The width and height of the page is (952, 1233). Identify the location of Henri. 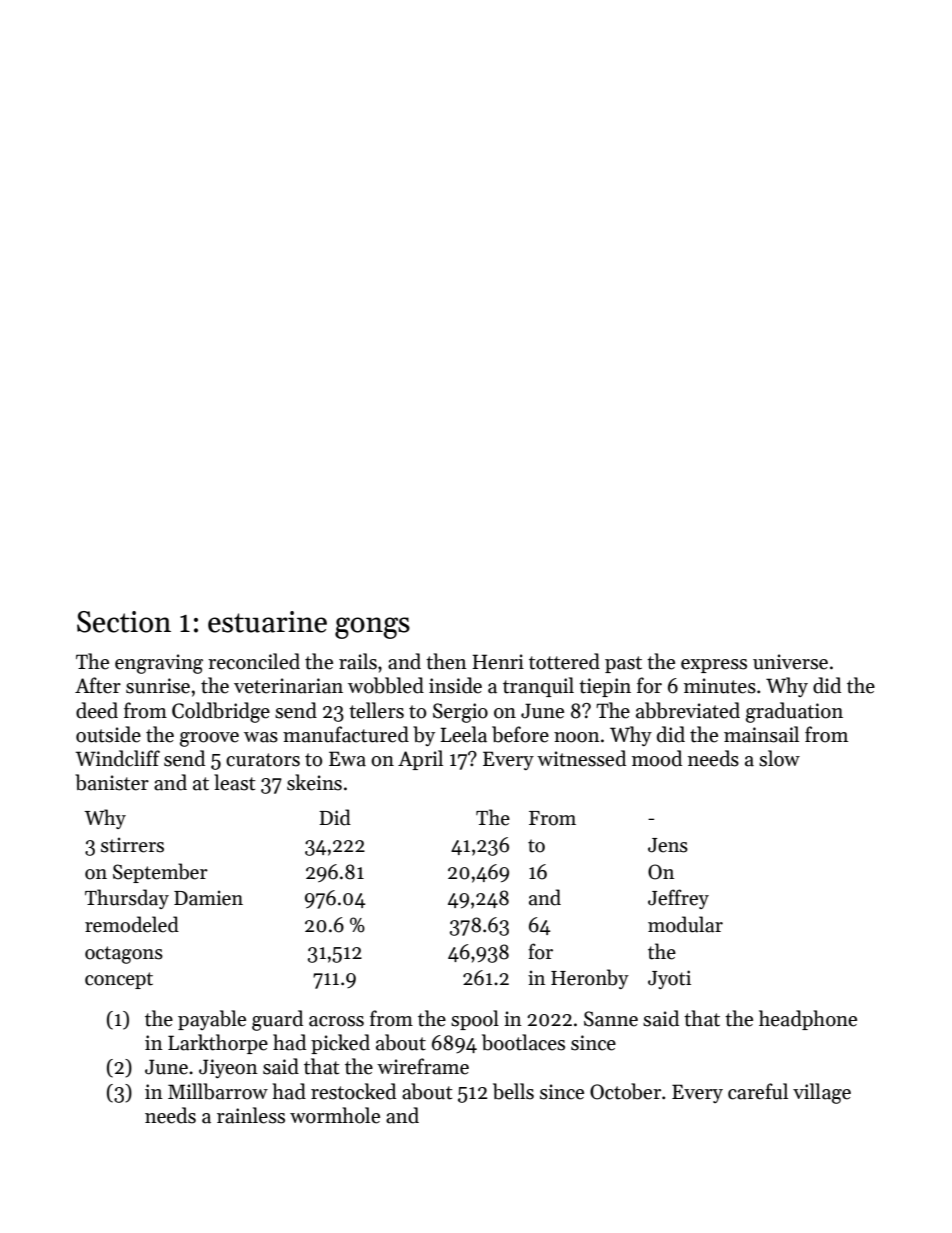
(498, 662).
